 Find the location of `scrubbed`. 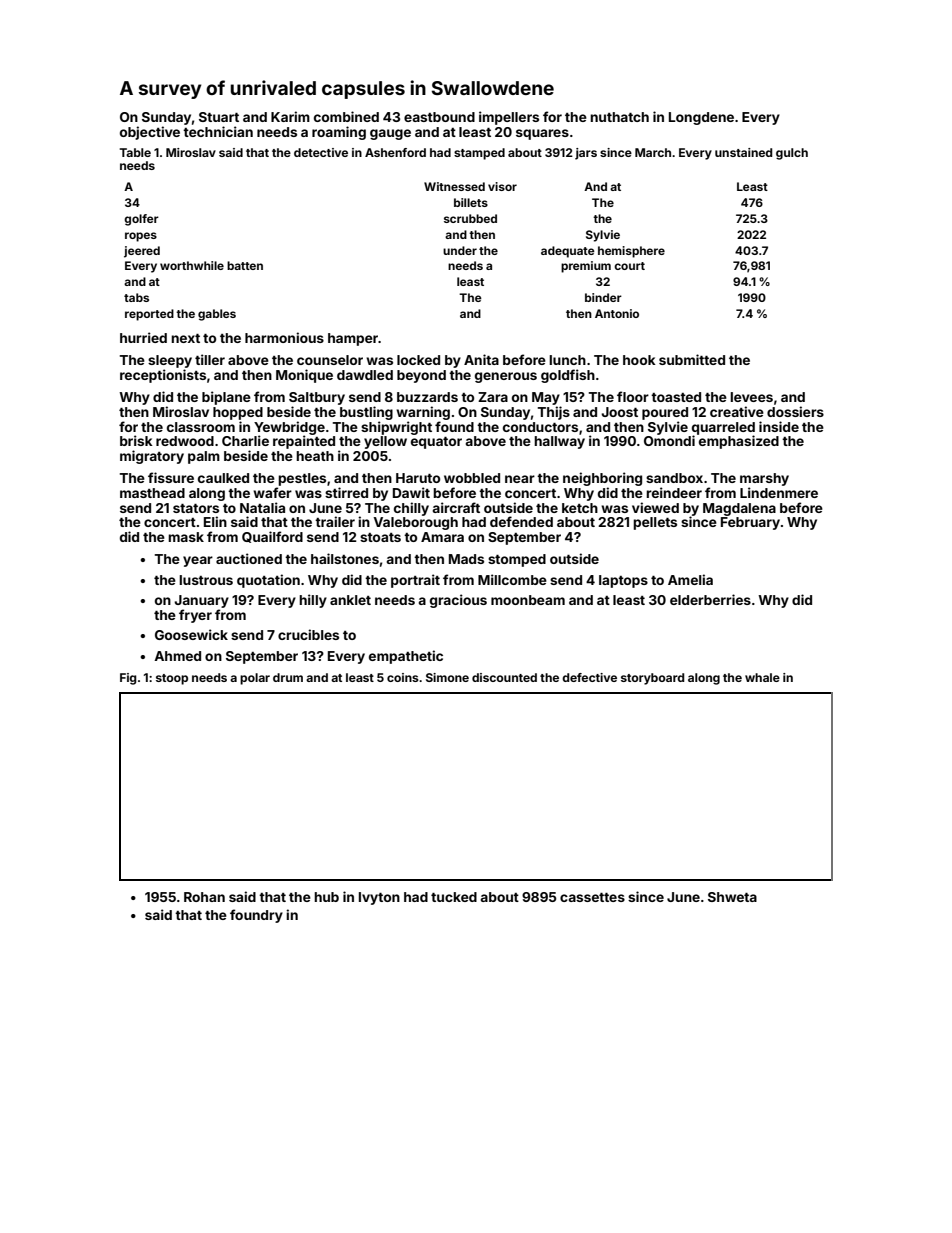

scrubbed is located at coordinates (470, 218).
